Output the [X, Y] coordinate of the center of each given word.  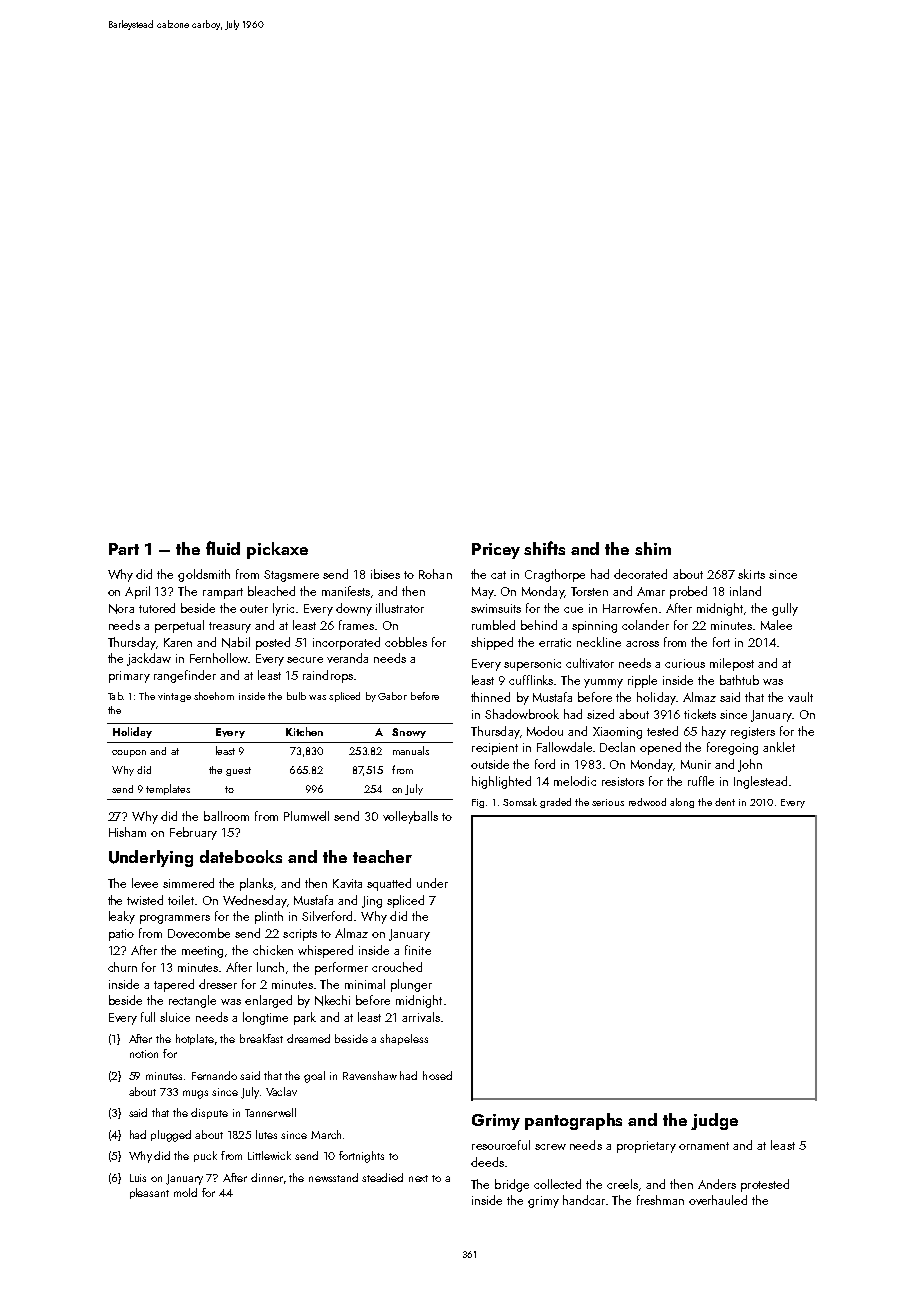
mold [185, 1192]
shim [653, 548]
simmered [188, 883]
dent [725, 802]
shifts [544, 548]
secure [305, 660]
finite [418, 950]
